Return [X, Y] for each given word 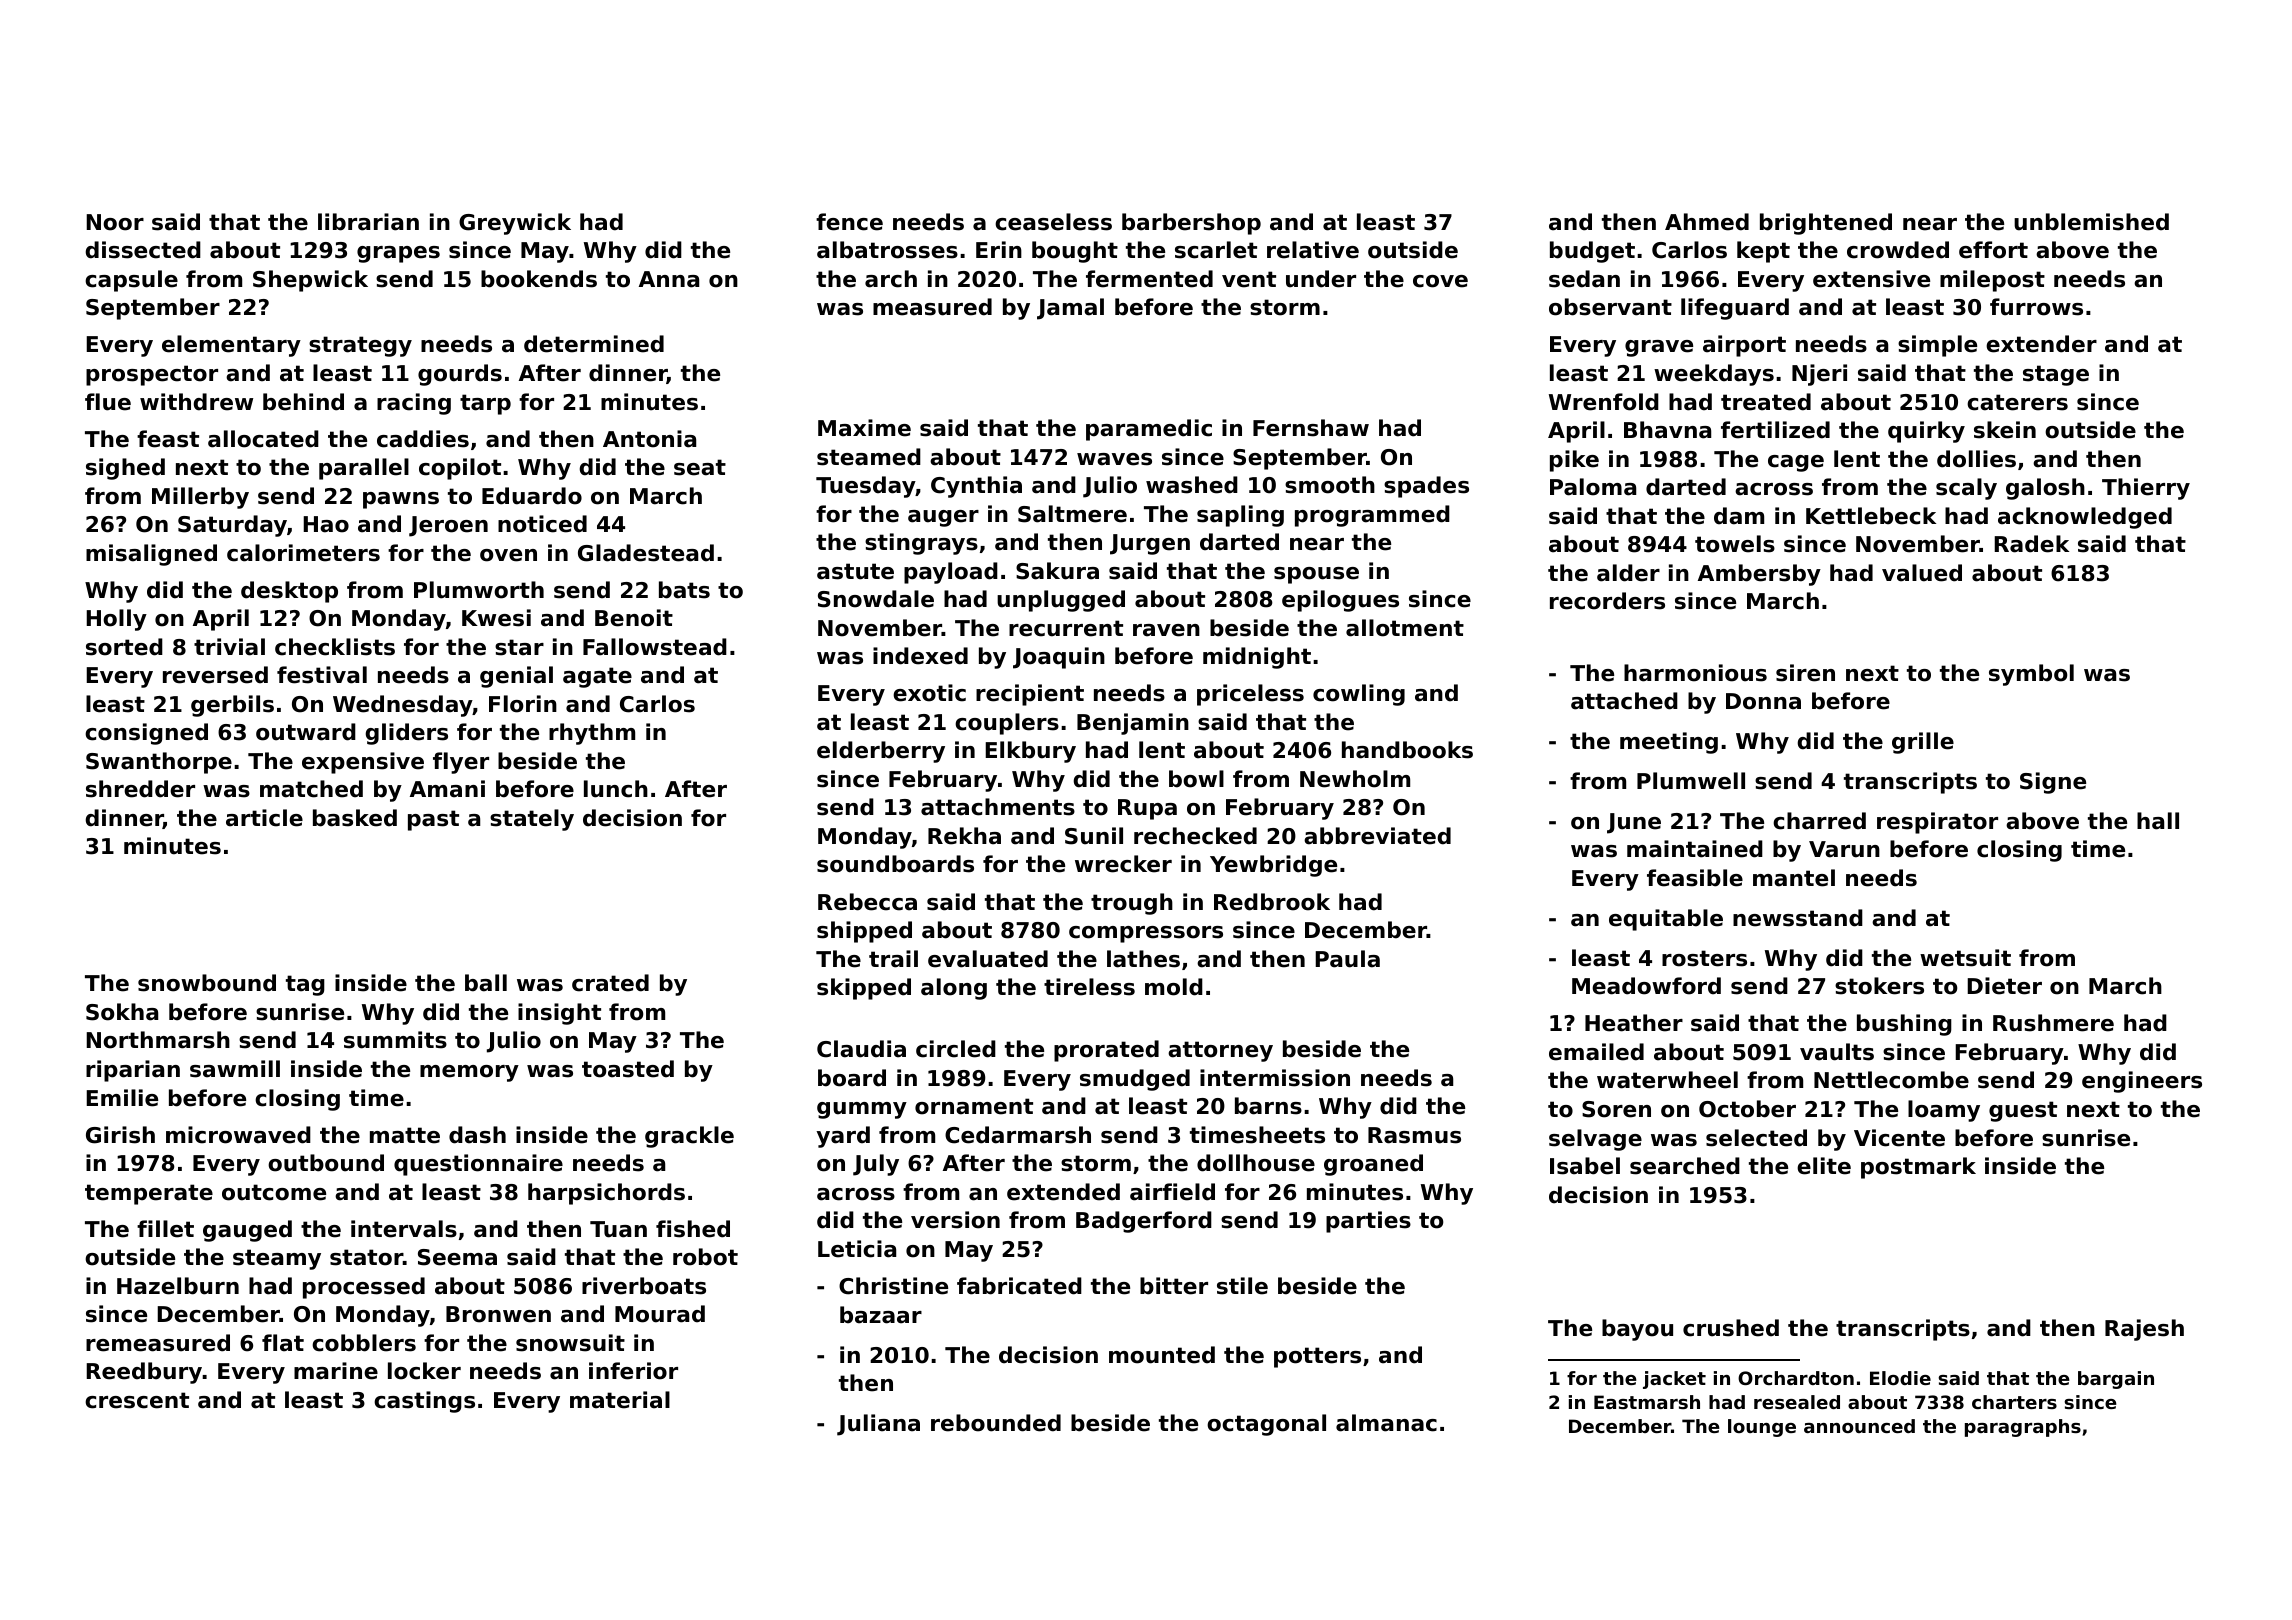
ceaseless [1053, 222]
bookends [539, 279]
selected [1756, 1138]
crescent [137, 1400]
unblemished [2091, 222]
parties [1368, 1222]
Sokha [122, 1012]
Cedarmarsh [1018, 1135]
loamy [1944, 1111]
